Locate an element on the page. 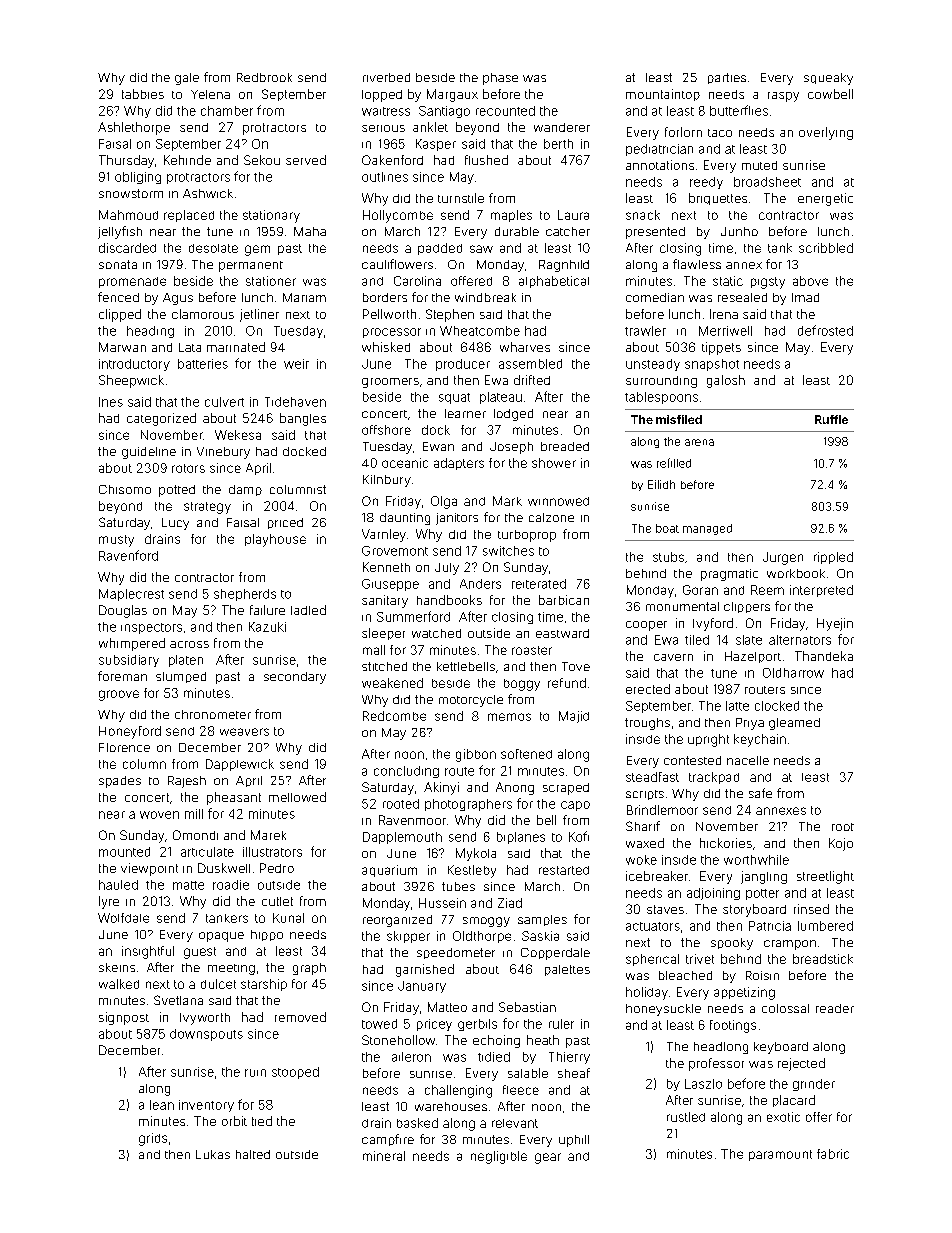 Image resolution: width=952 pixels, height=1233 pixels. stationary is located at coordinates (271, 216).
